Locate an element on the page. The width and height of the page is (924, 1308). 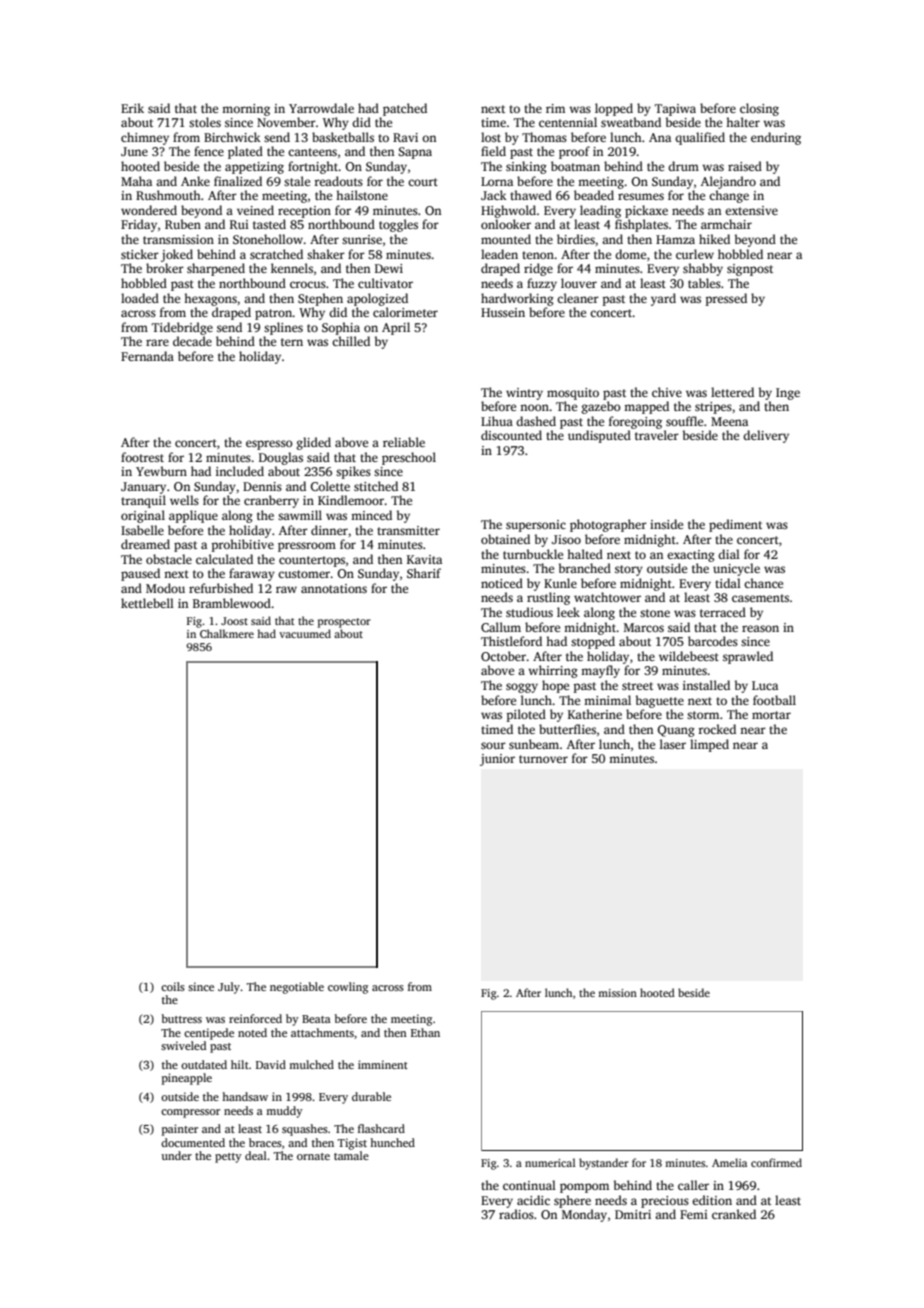
street is located at coordinates (637, 686).
